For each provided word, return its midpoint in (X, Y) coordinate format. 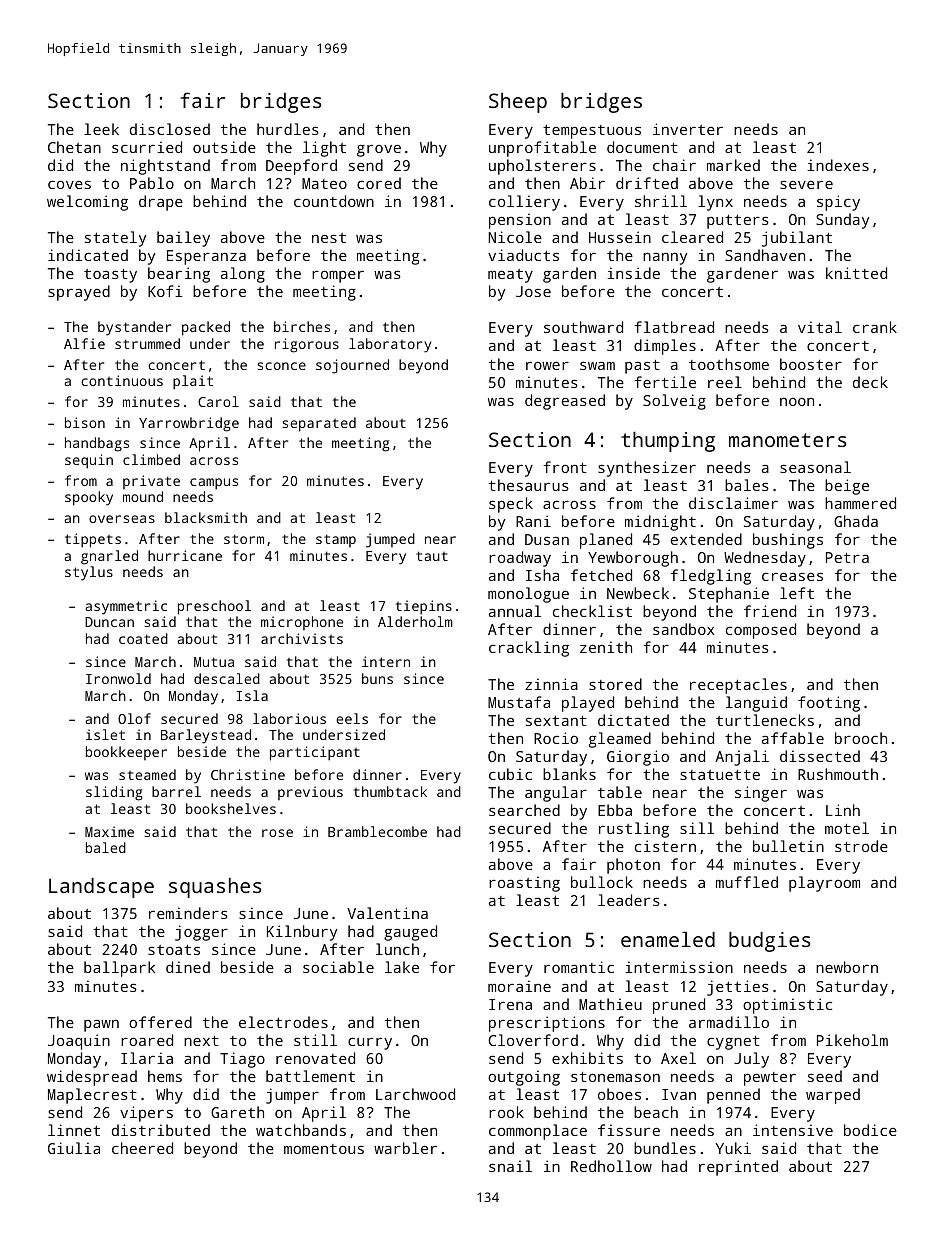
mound (143, 496)
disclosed (170, 129)
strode (861, 846)
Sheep (518, 103)
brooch (861, 738)
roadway (520, 559)
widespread (92, 1078)
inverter (688, 129)
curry (370, 1043)
